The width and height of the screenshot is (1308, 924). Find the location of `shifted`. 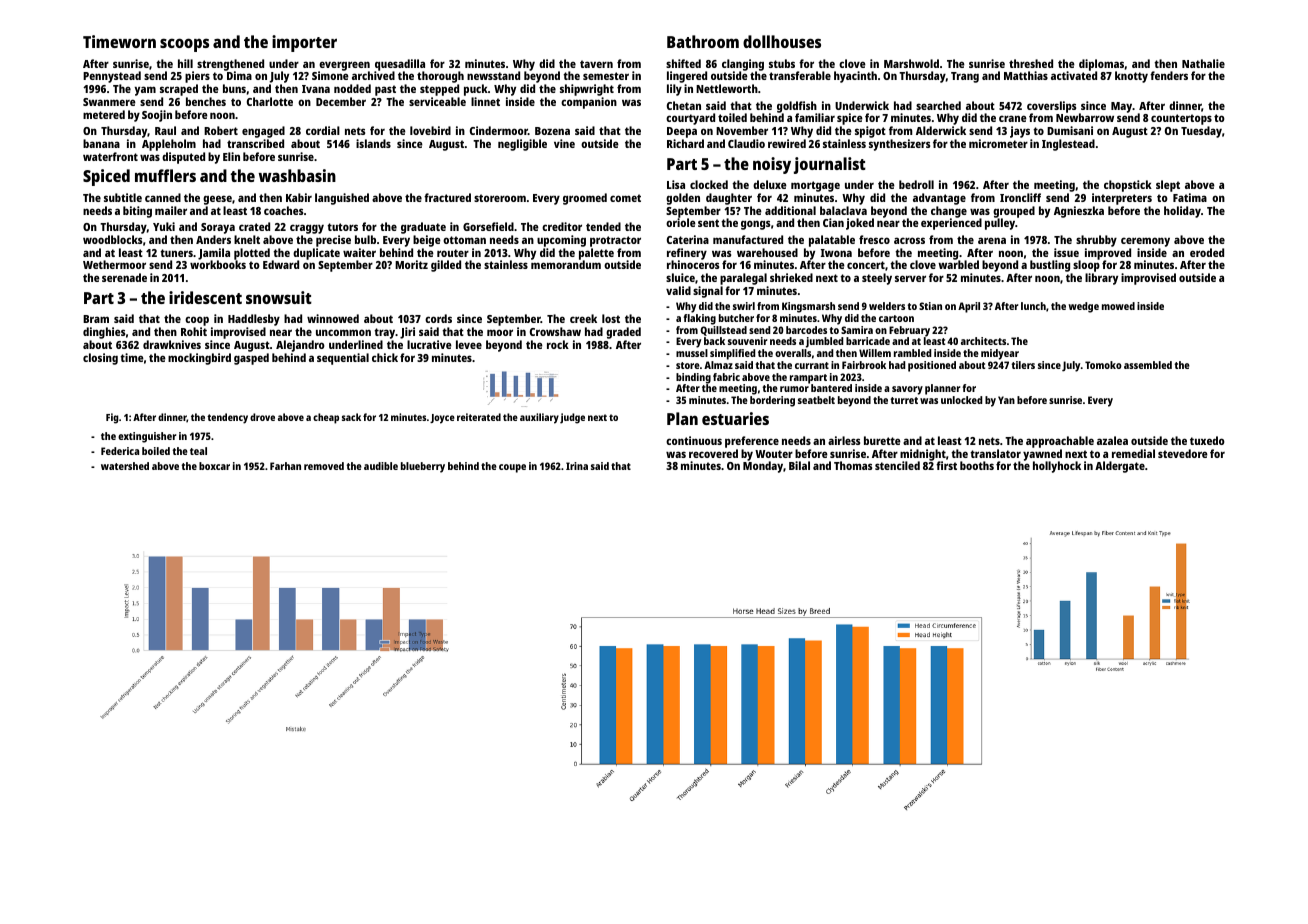

shifted is located at coordinates (683, 63).
